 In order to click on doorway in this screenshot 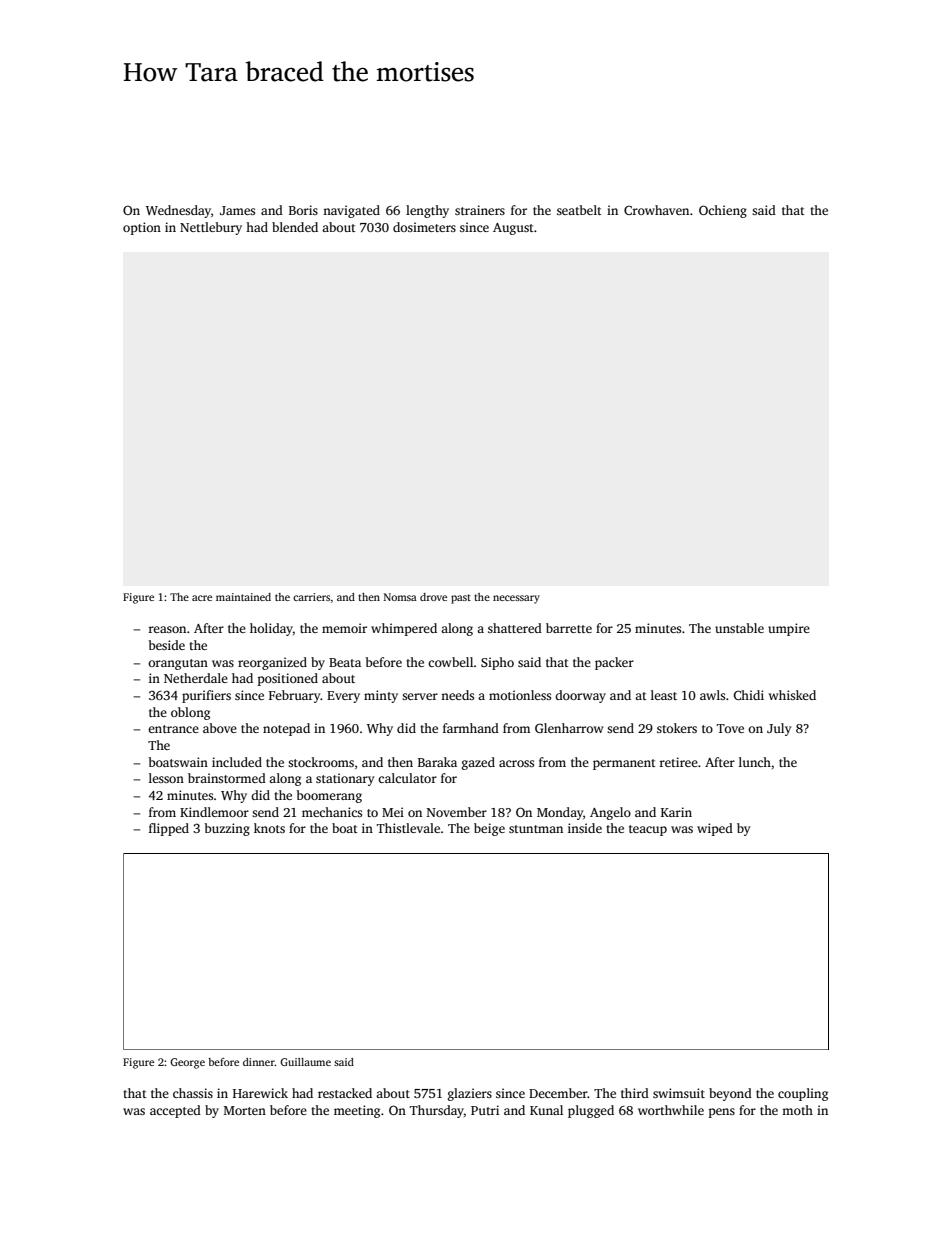, I will do `click(580, 696)`.
